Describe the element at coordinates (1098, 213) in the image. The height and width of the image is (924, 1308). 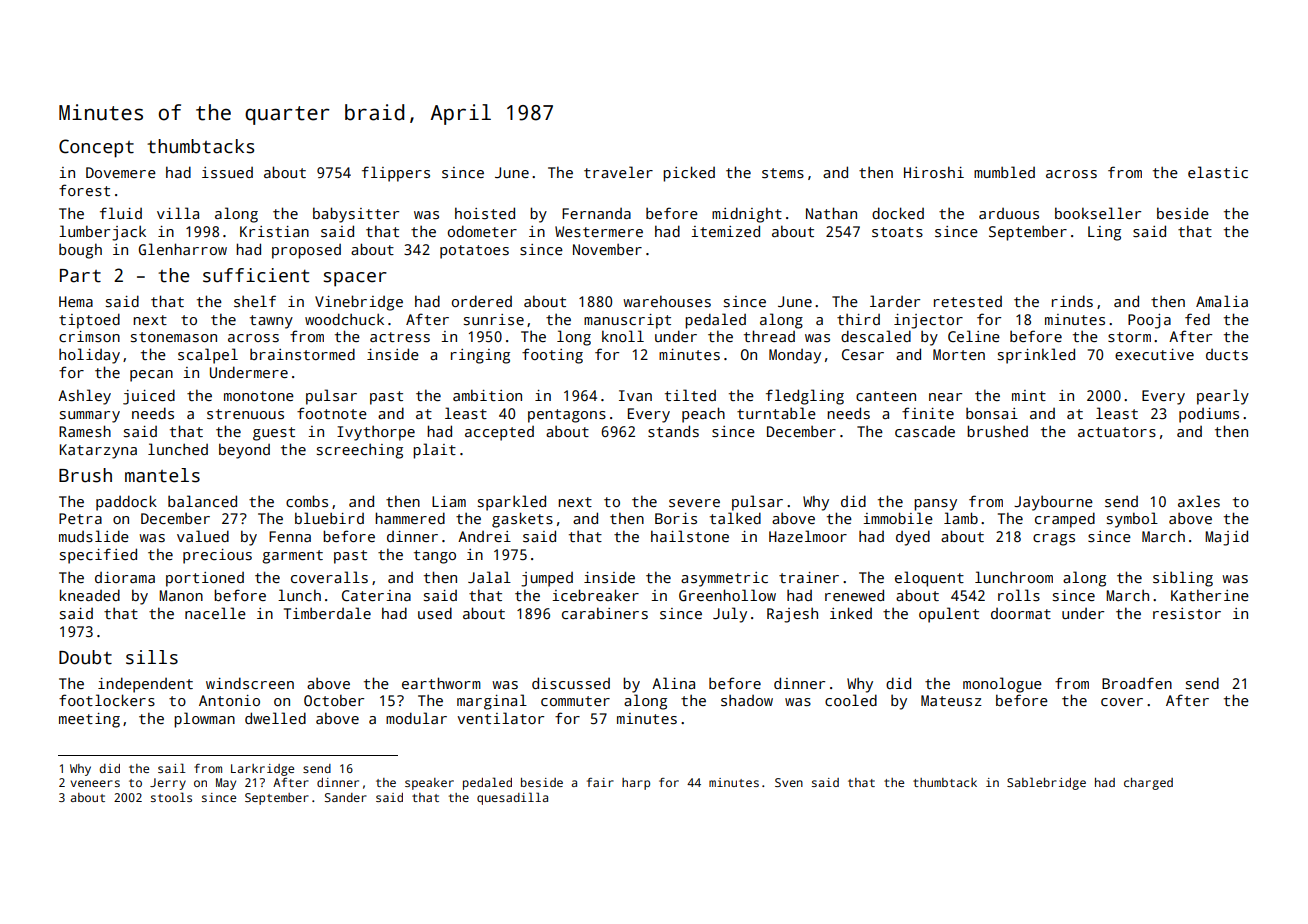
I see `bookseller` at that location.
